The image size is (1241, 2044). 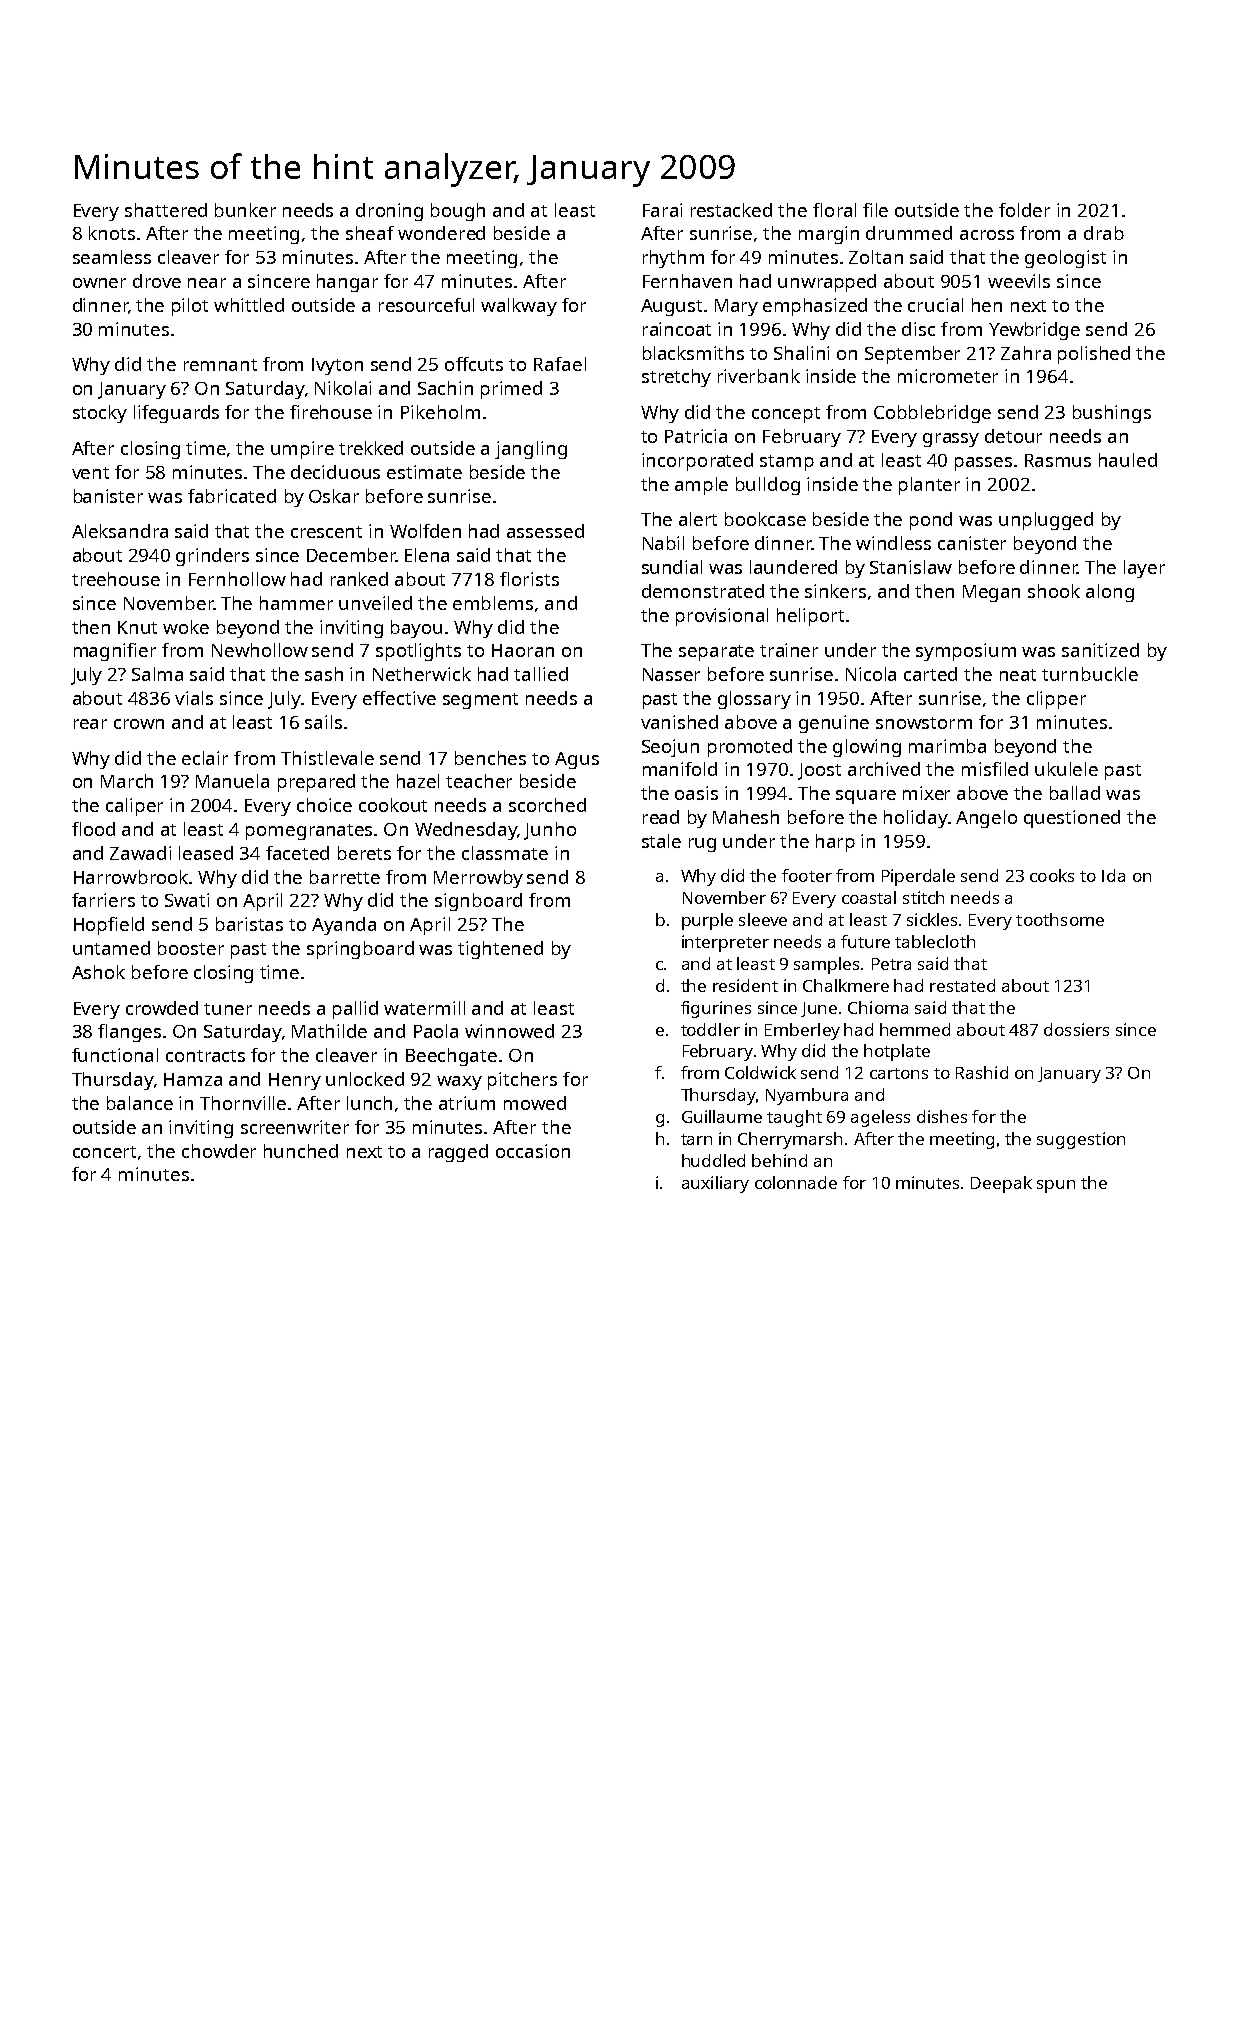 I want to click on watermill, so click(x=424, y=1008).
